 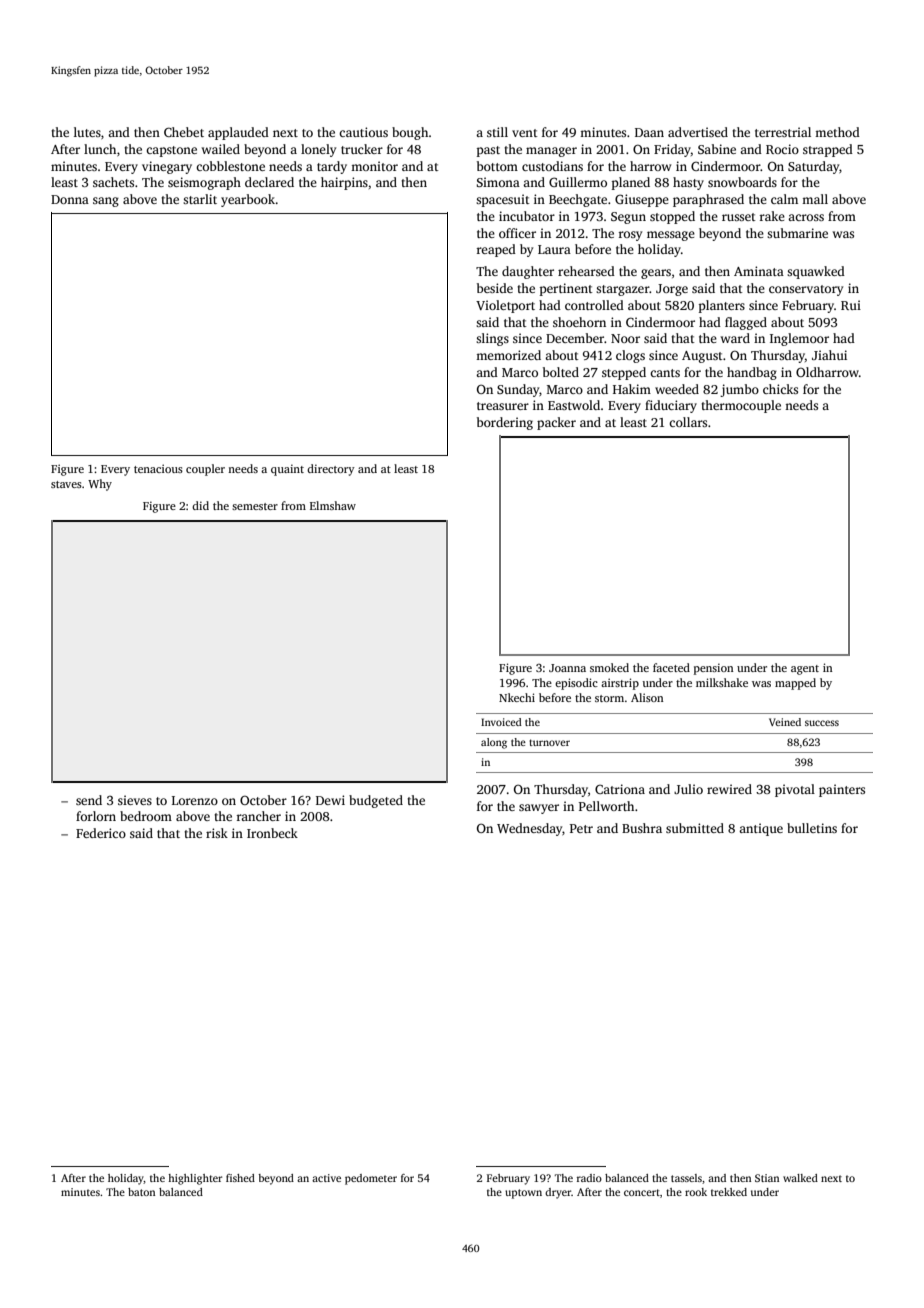 What do you see at coordinates (331, 470) in the page?
I see `directory` at bounding box center [331, 470].
